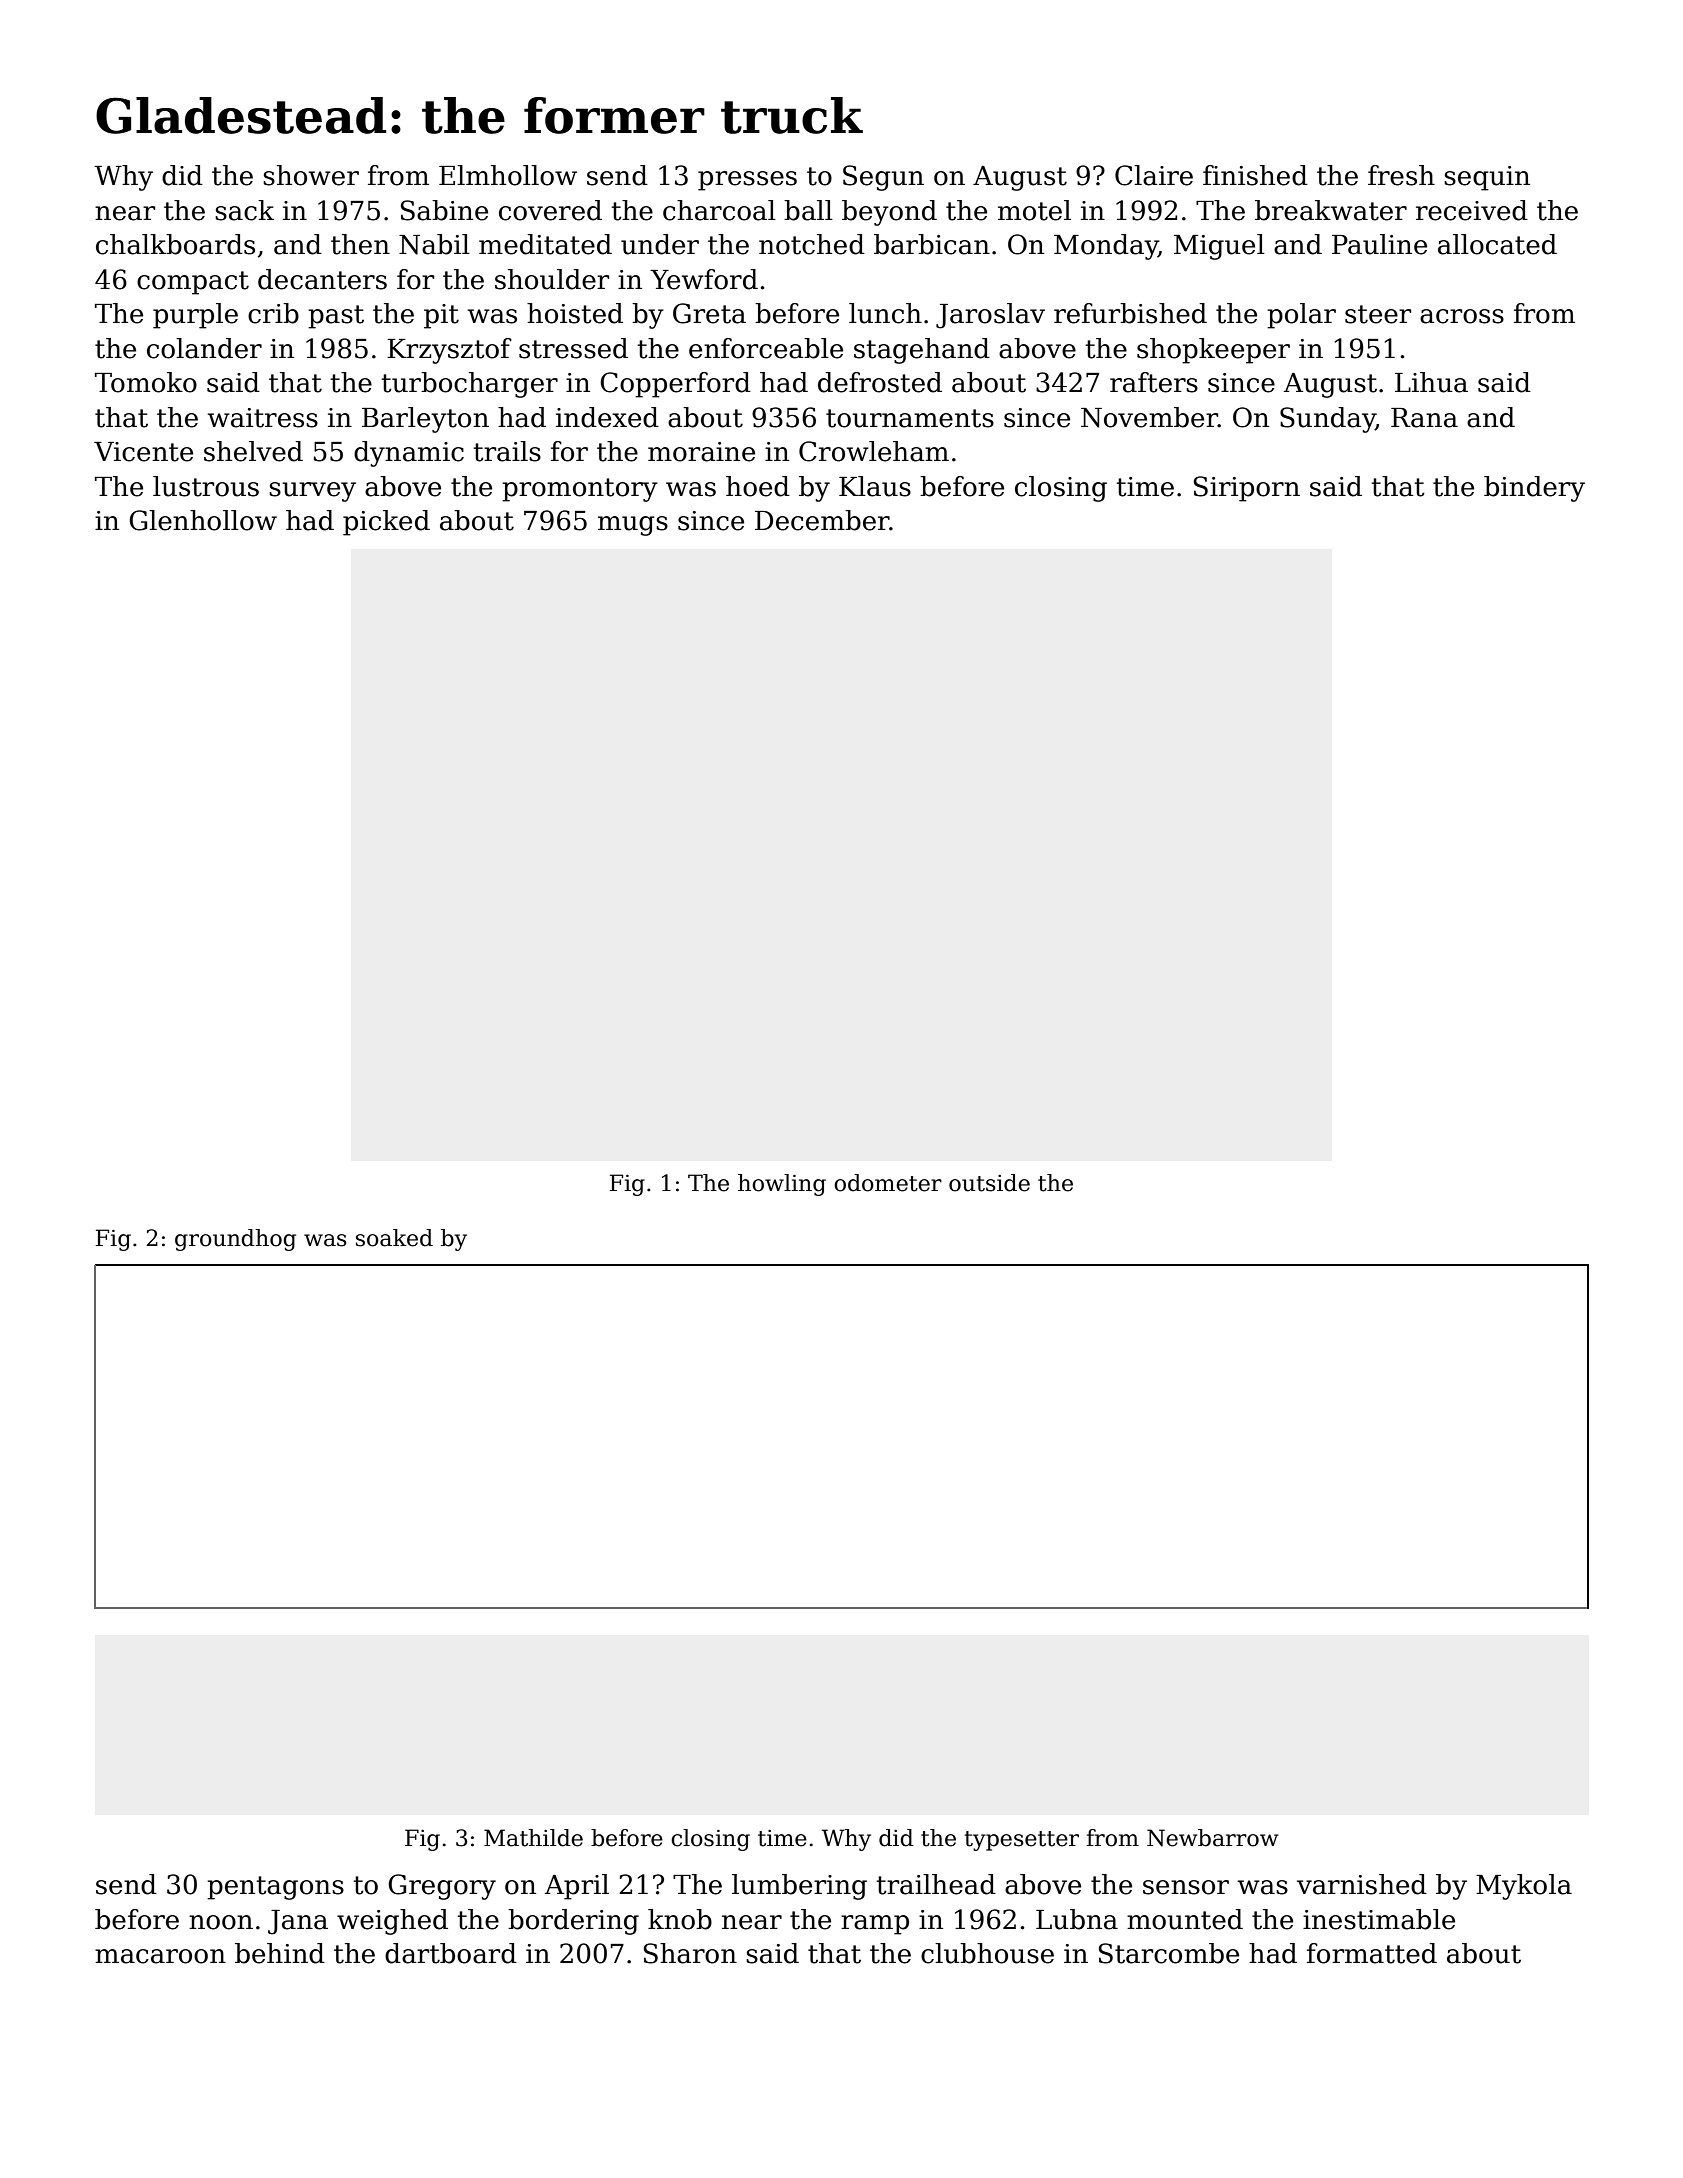 This page has width=1683, height=2178. I want to click on howling, so click(782, 1185).
